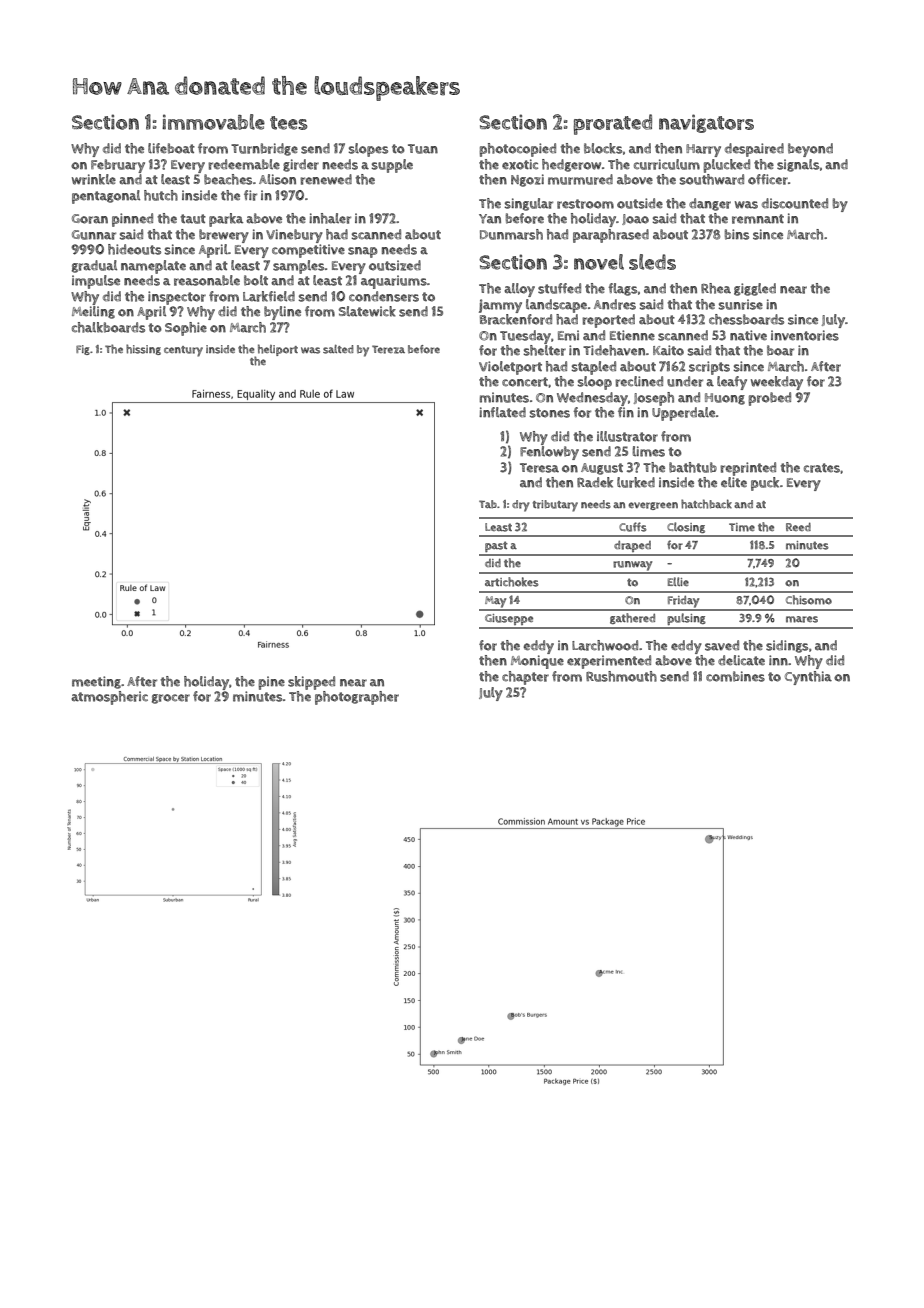 Image resolution: width=924 pixels, height=1308 pixels. I want to click on prorated, so click(613, 124).
